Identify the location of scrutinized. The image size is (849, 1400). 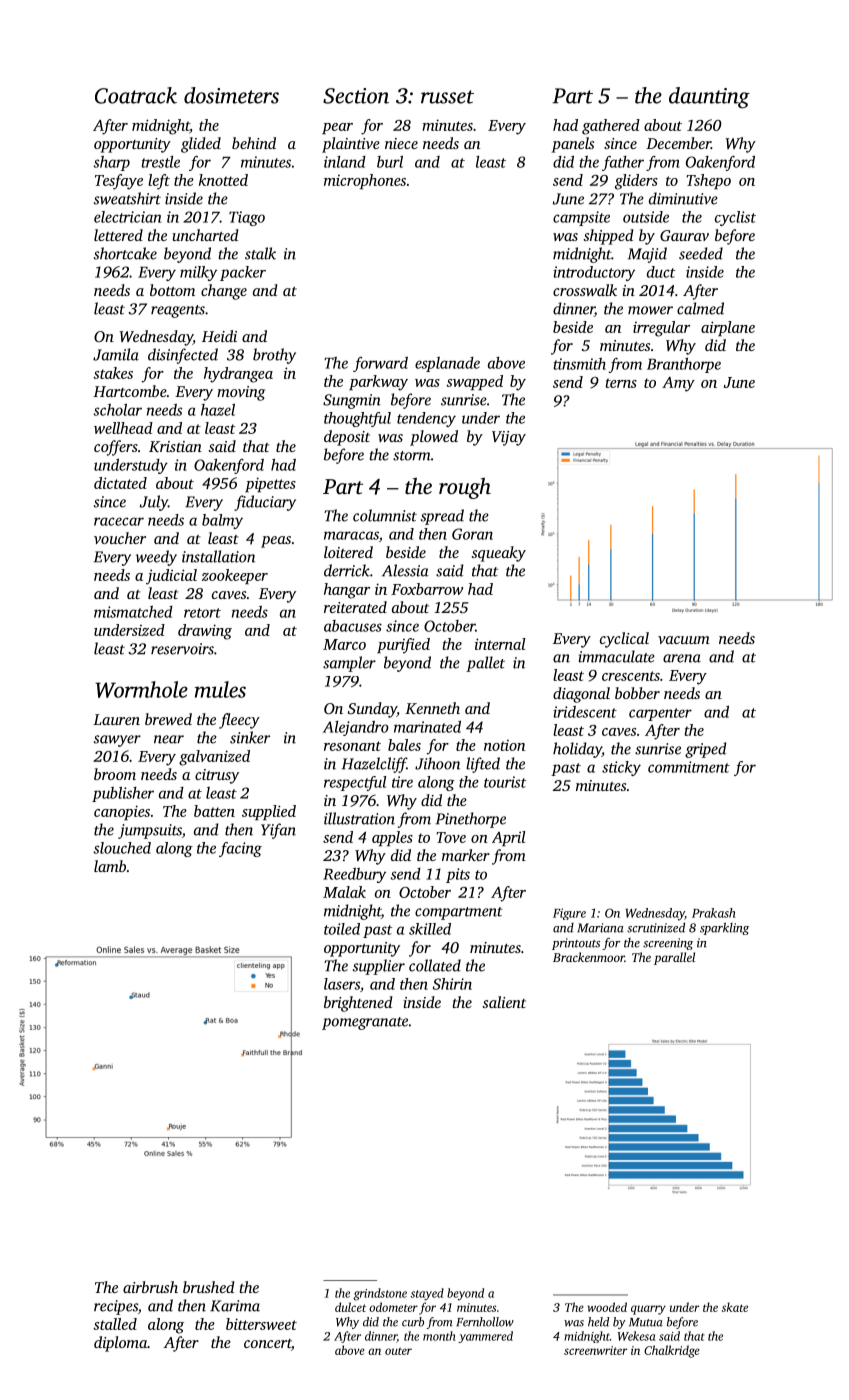
(656, 928).
